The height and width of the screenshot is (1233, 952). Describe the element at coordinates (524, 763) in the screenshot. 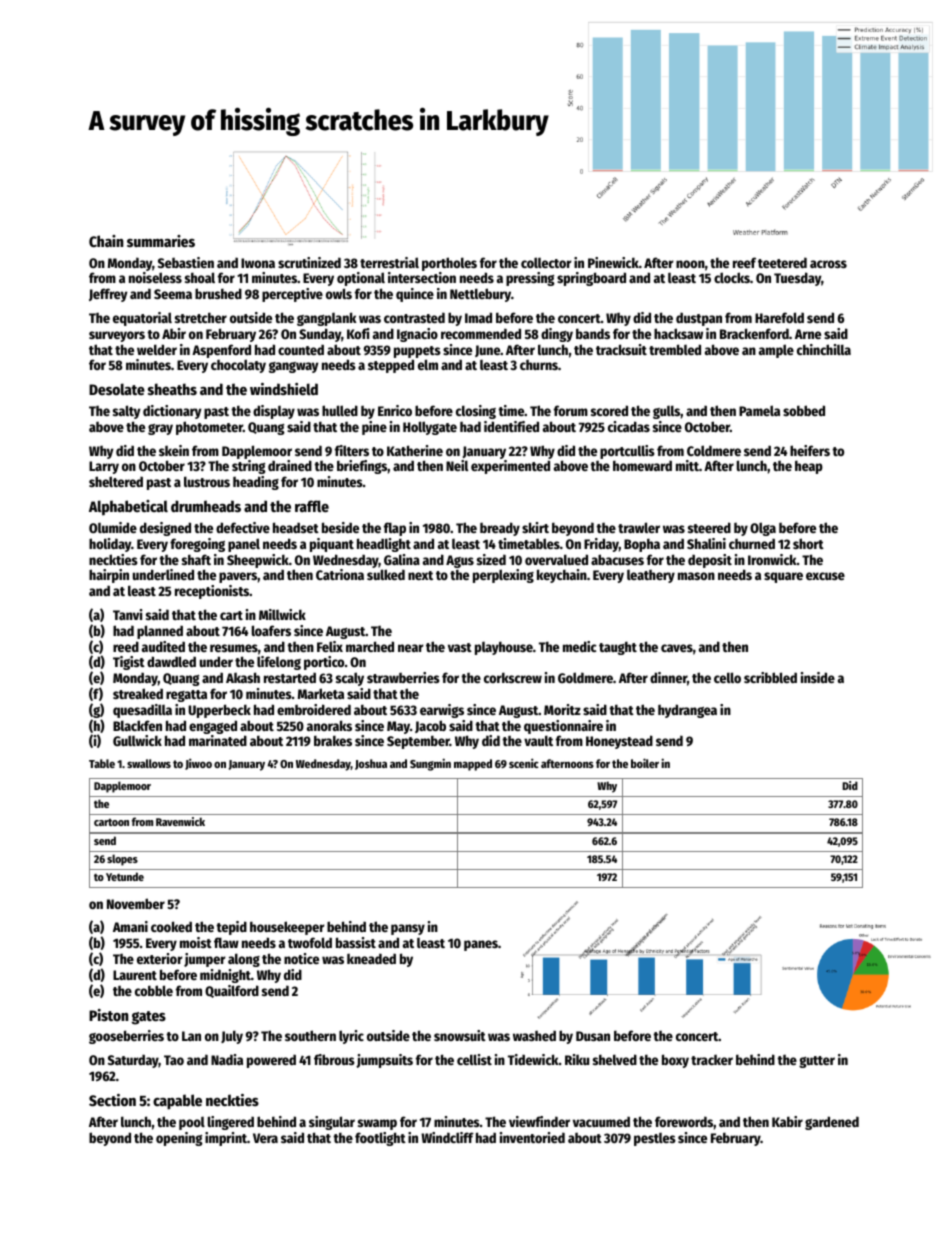

I see `scenic` at that location.
